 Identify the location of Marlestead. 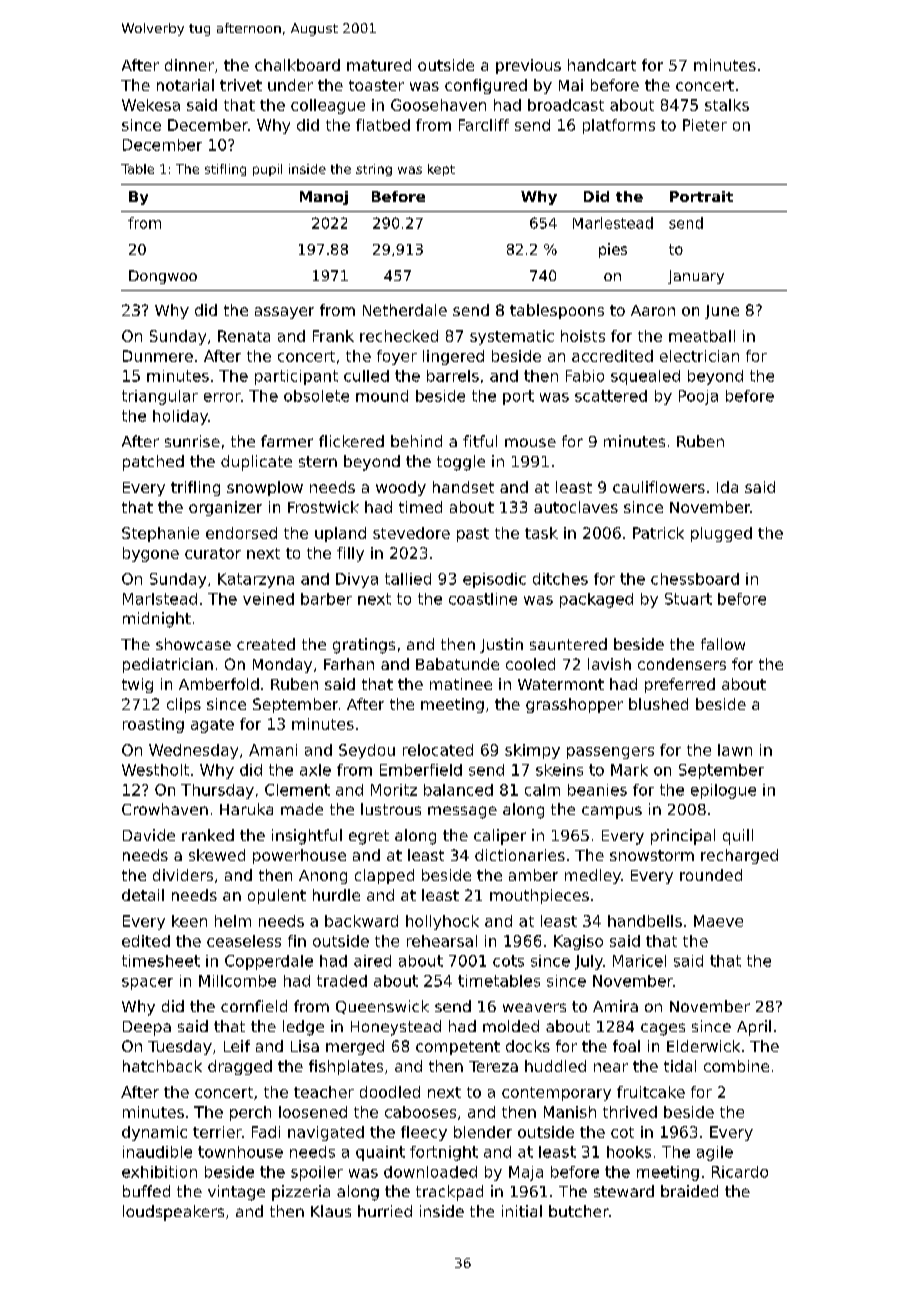
(613, 223).
